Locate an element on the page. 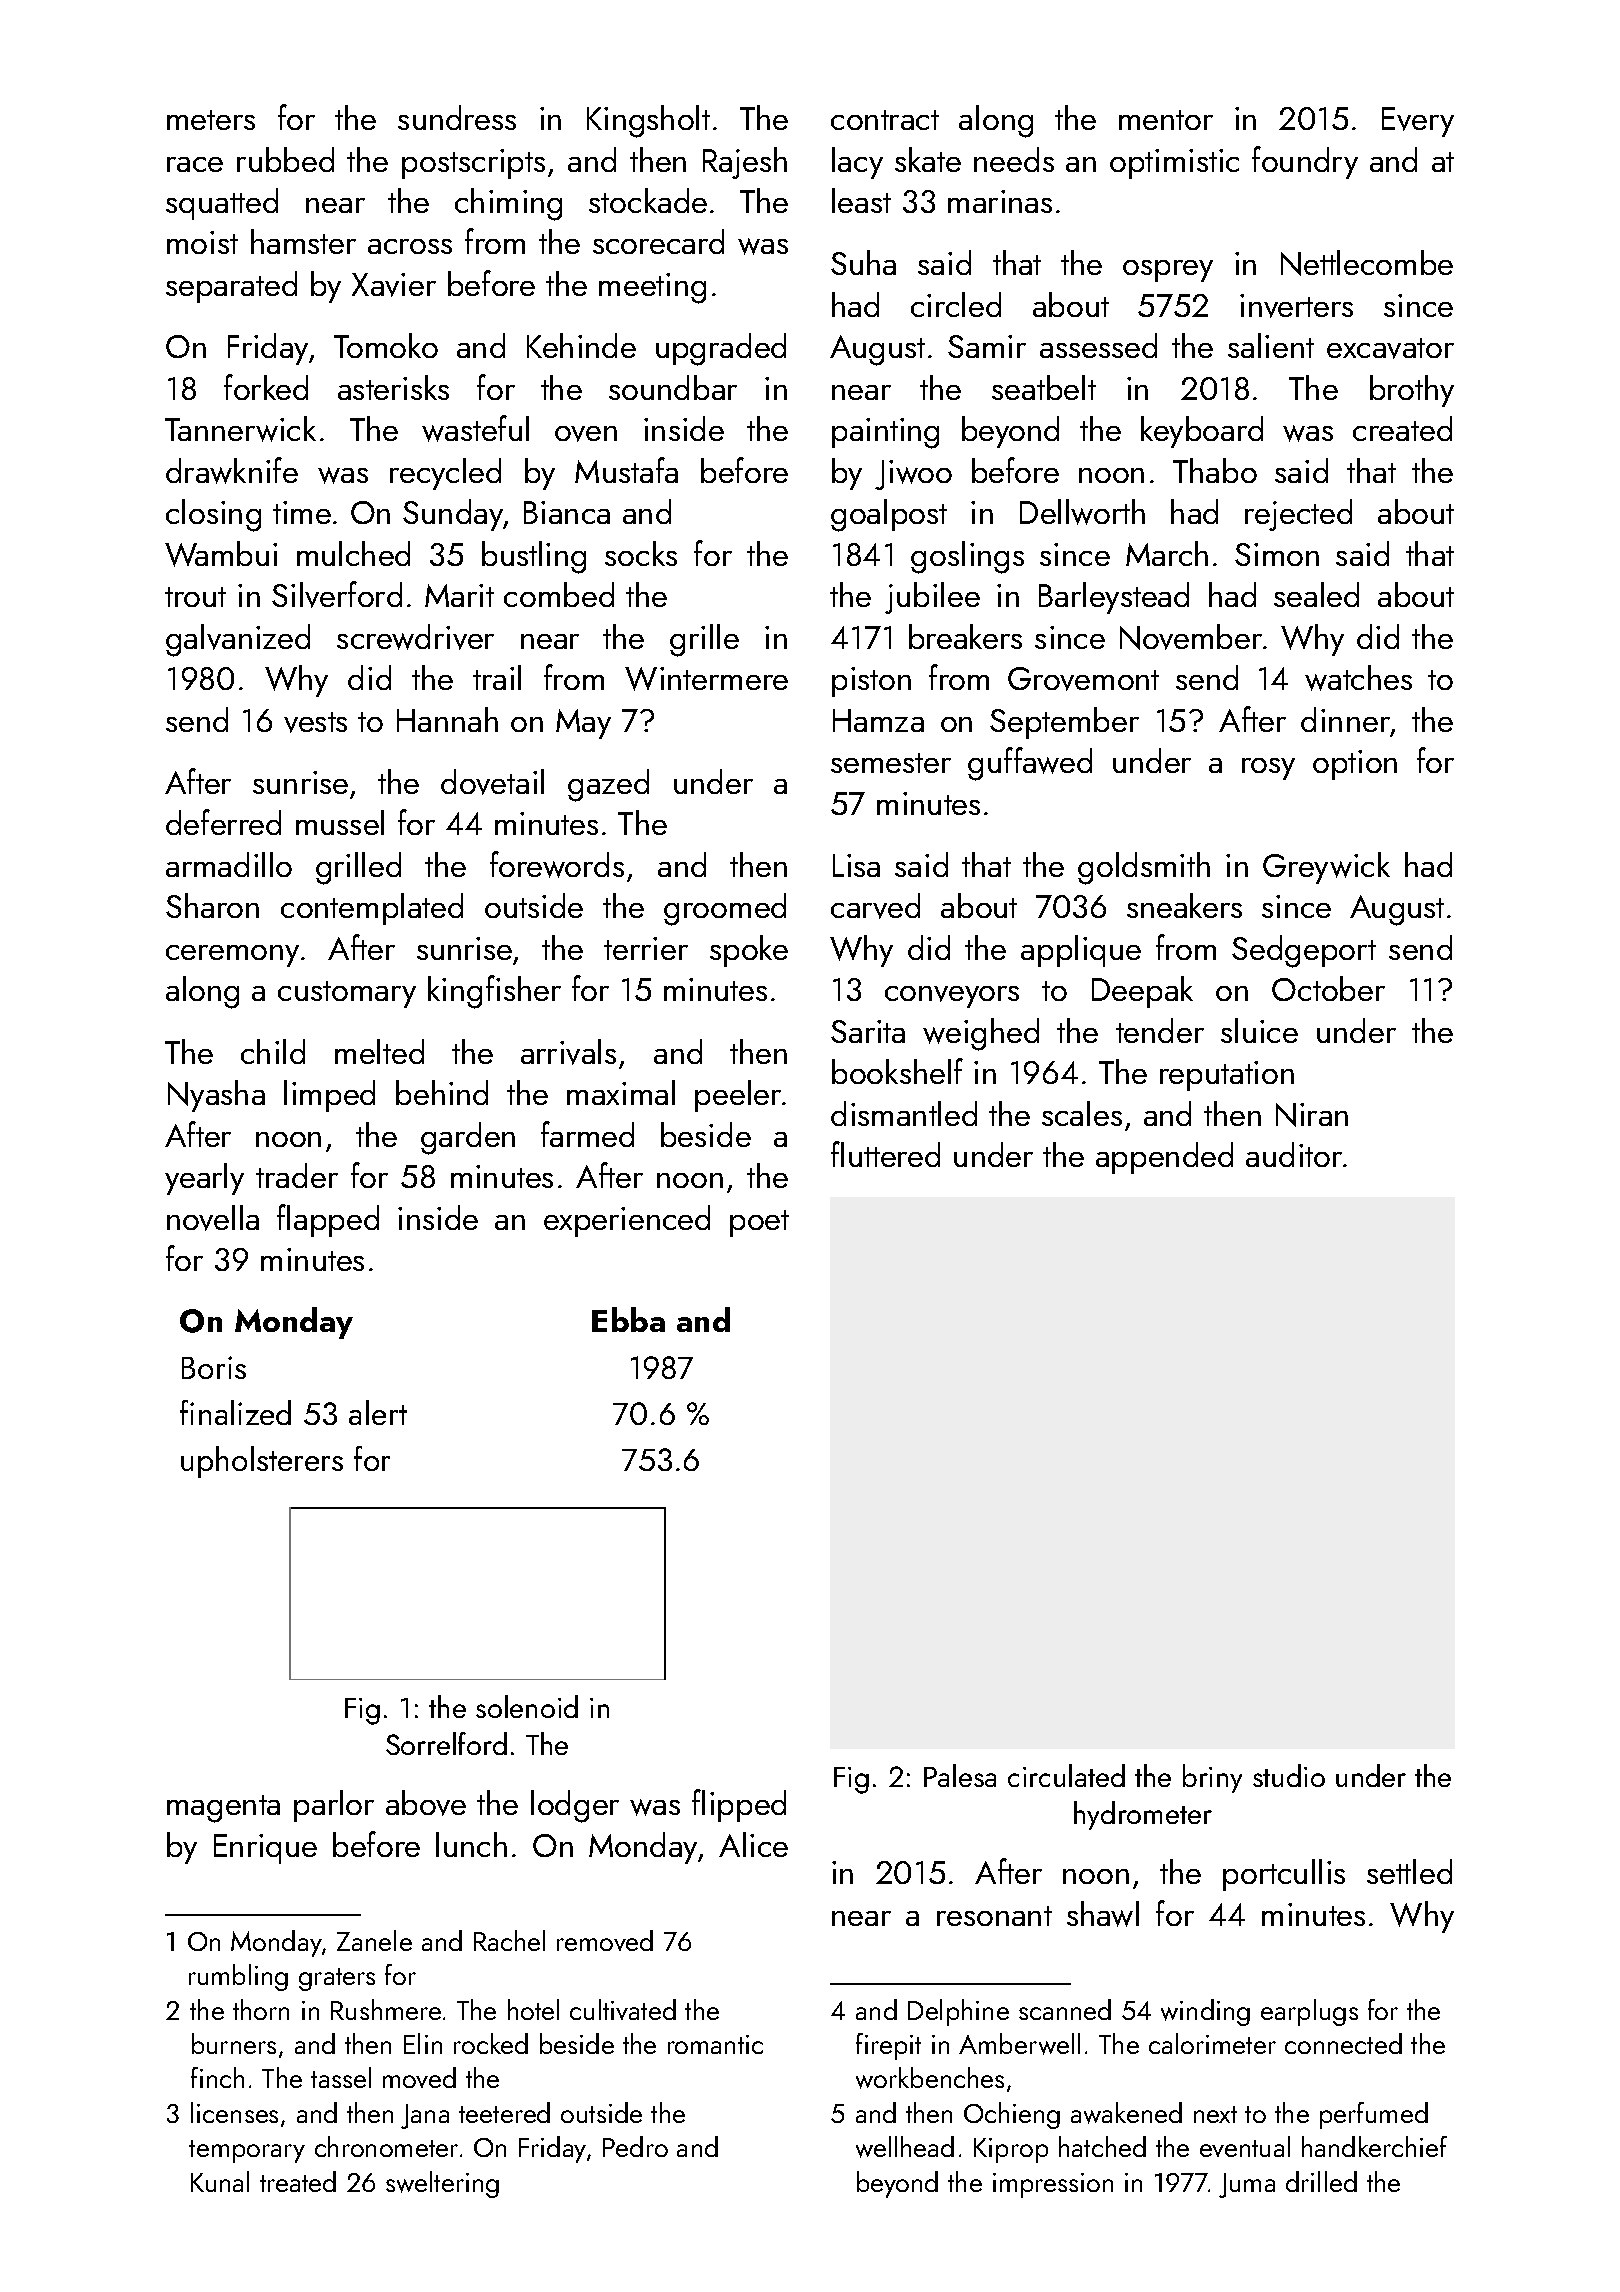  appended is located at coordinates (1164, 1158).
